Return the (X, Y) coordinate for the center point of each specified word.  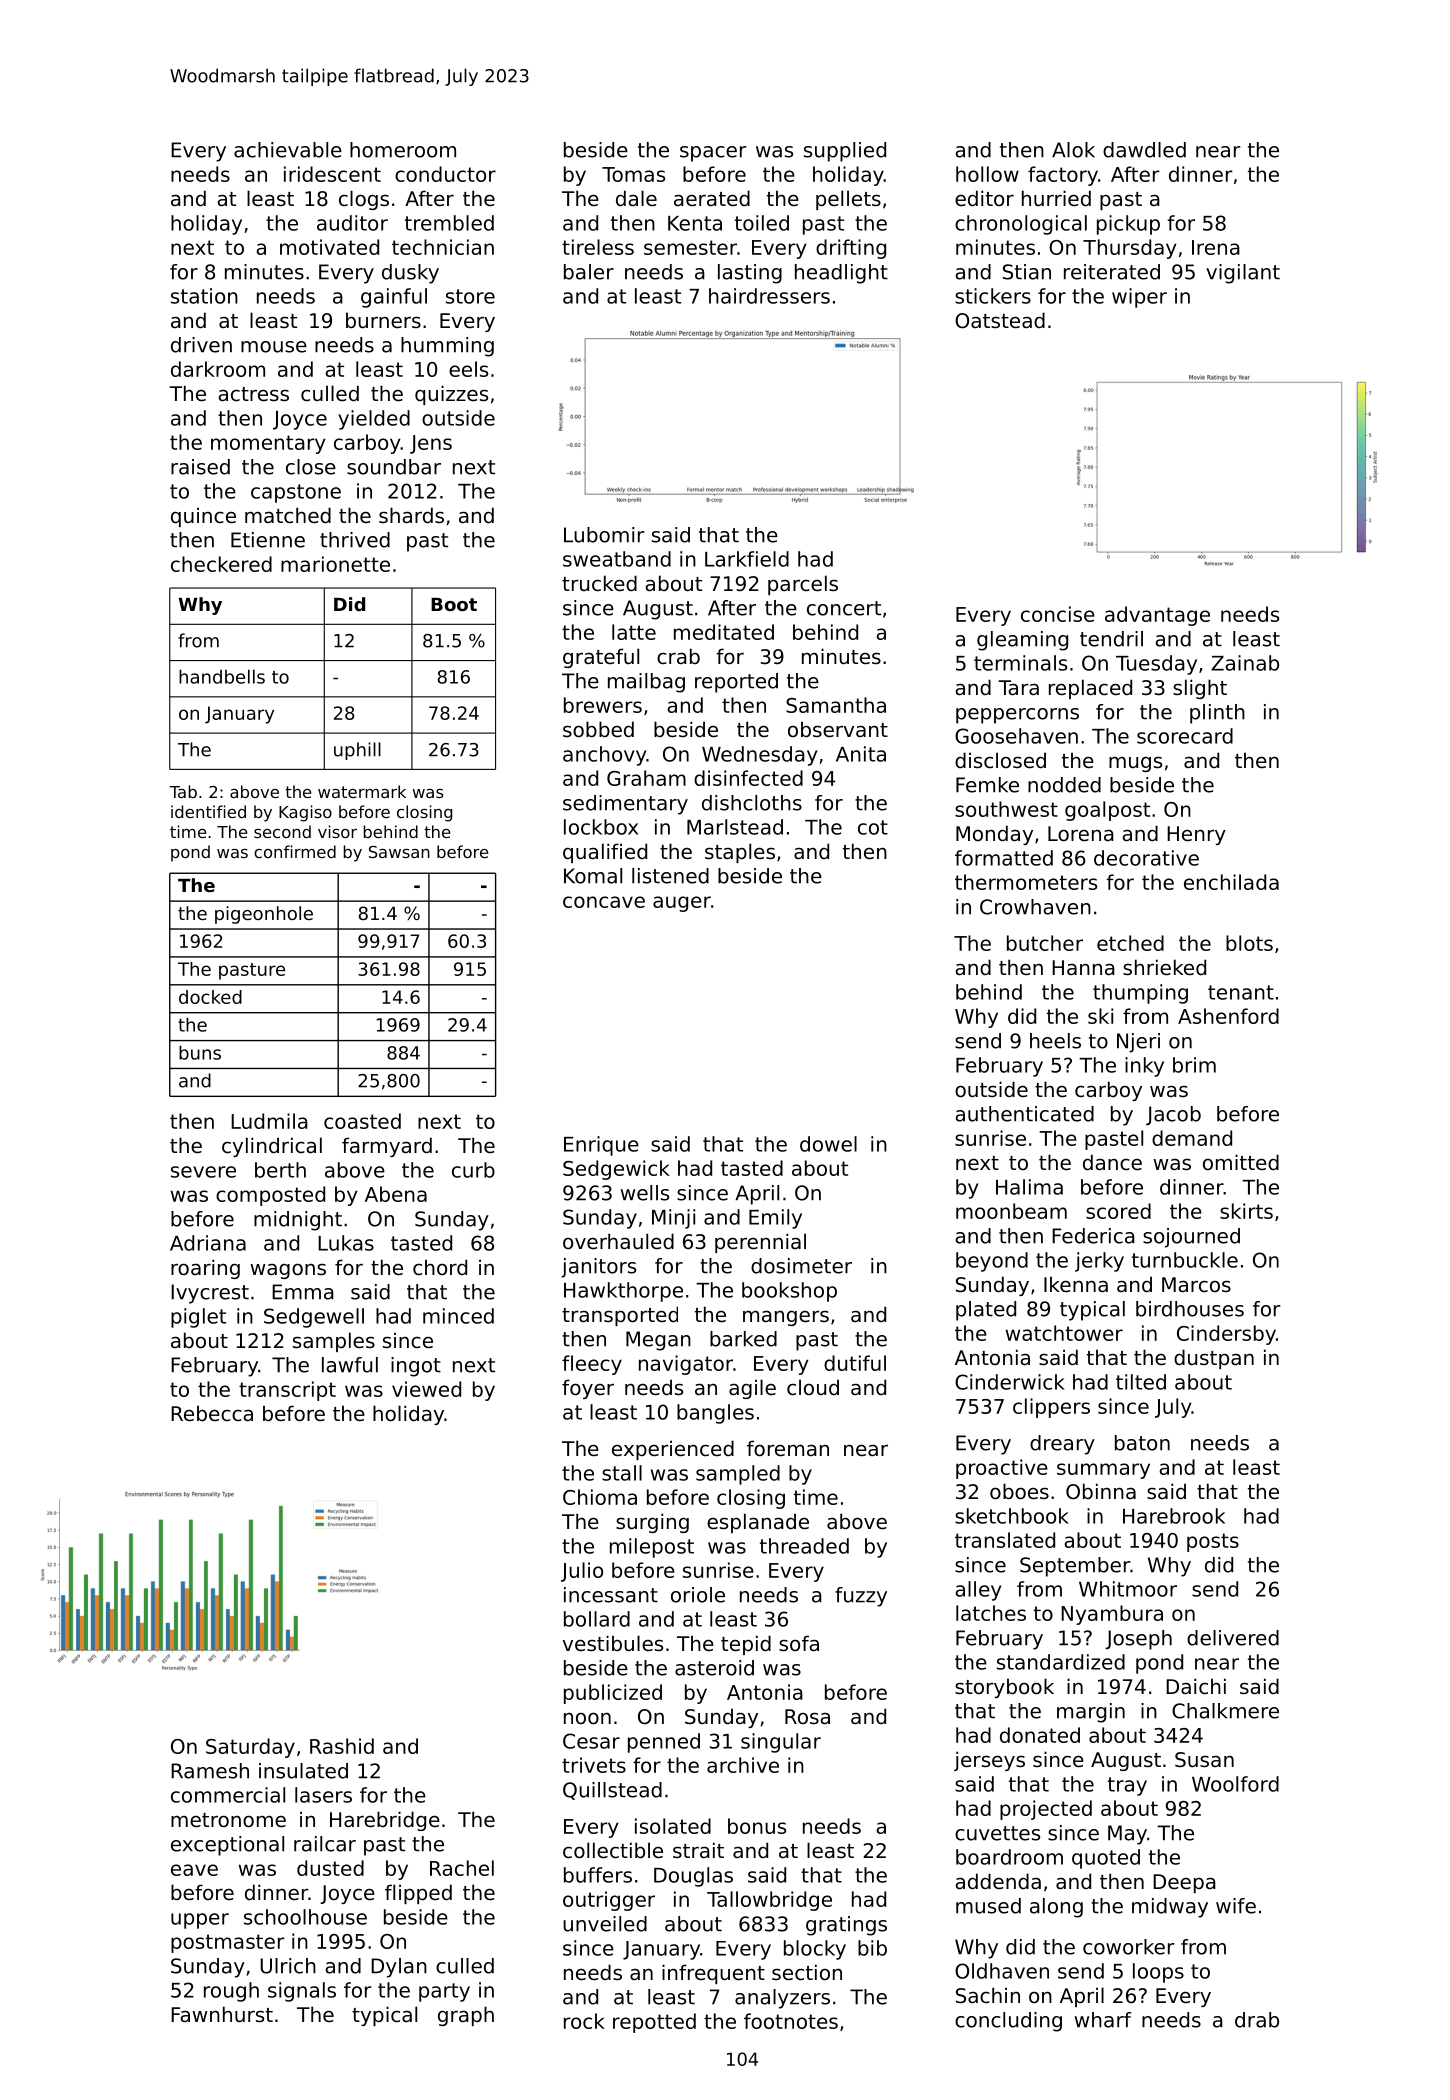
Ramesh (210, 1771)
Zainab (1245, 663)
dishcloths (752, 803)
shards (411, 515)
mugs (1135, 764)
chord (440, 1267)
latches (991, 1613)
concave (604, 902)
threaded (804, 1546)
